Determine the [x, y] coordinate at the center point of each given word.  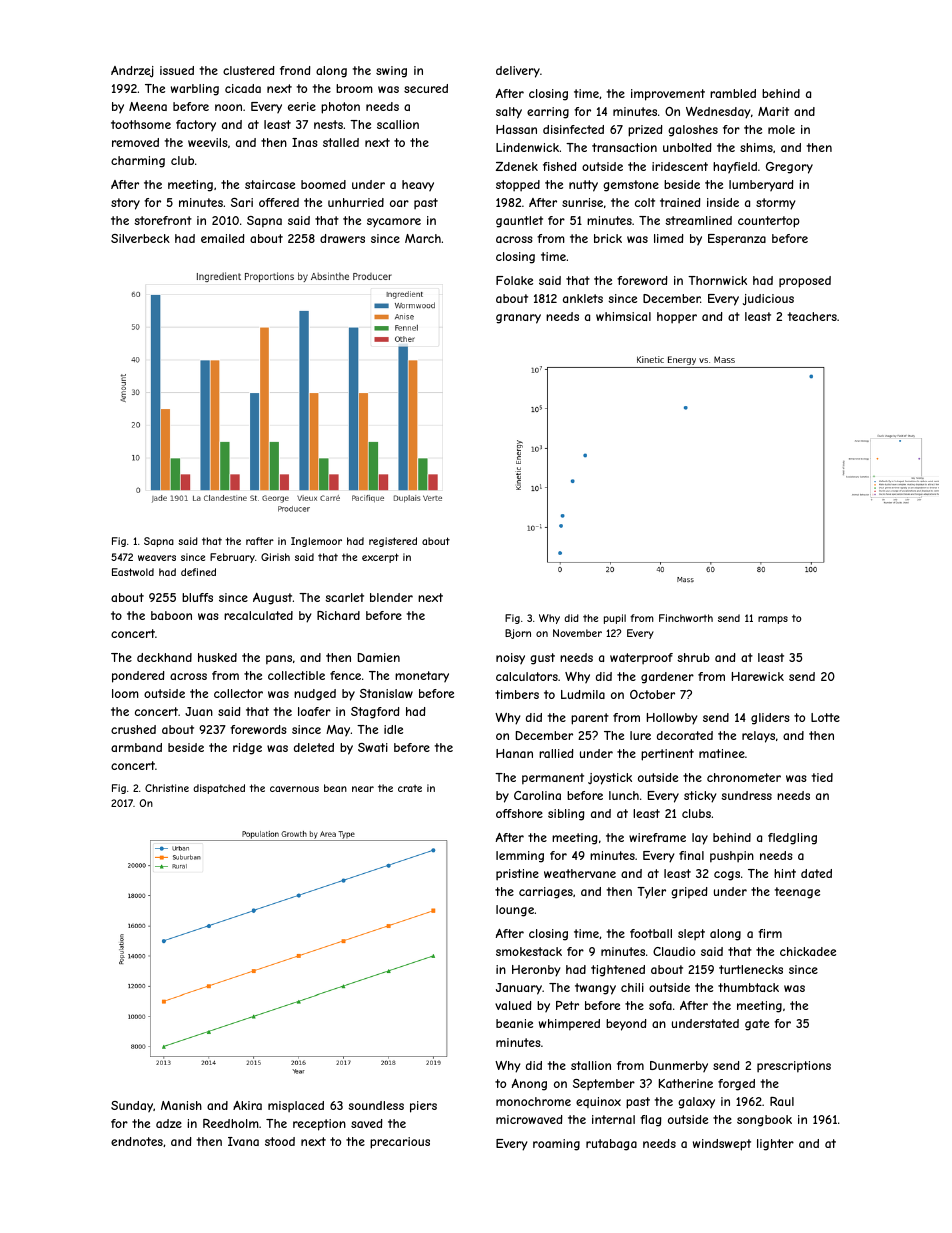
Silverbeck [140, 238]
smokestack [529, 951]
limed [668, 238]
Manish [181, 1105]
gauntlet [519, 222]
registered [393, 542]
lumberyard [761, 186]
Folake [514, 280]
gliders [770, 719]
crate [410, 788]
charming [138, 162]
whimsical [623, 316]
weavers [157, 558]
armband [136, 747]
